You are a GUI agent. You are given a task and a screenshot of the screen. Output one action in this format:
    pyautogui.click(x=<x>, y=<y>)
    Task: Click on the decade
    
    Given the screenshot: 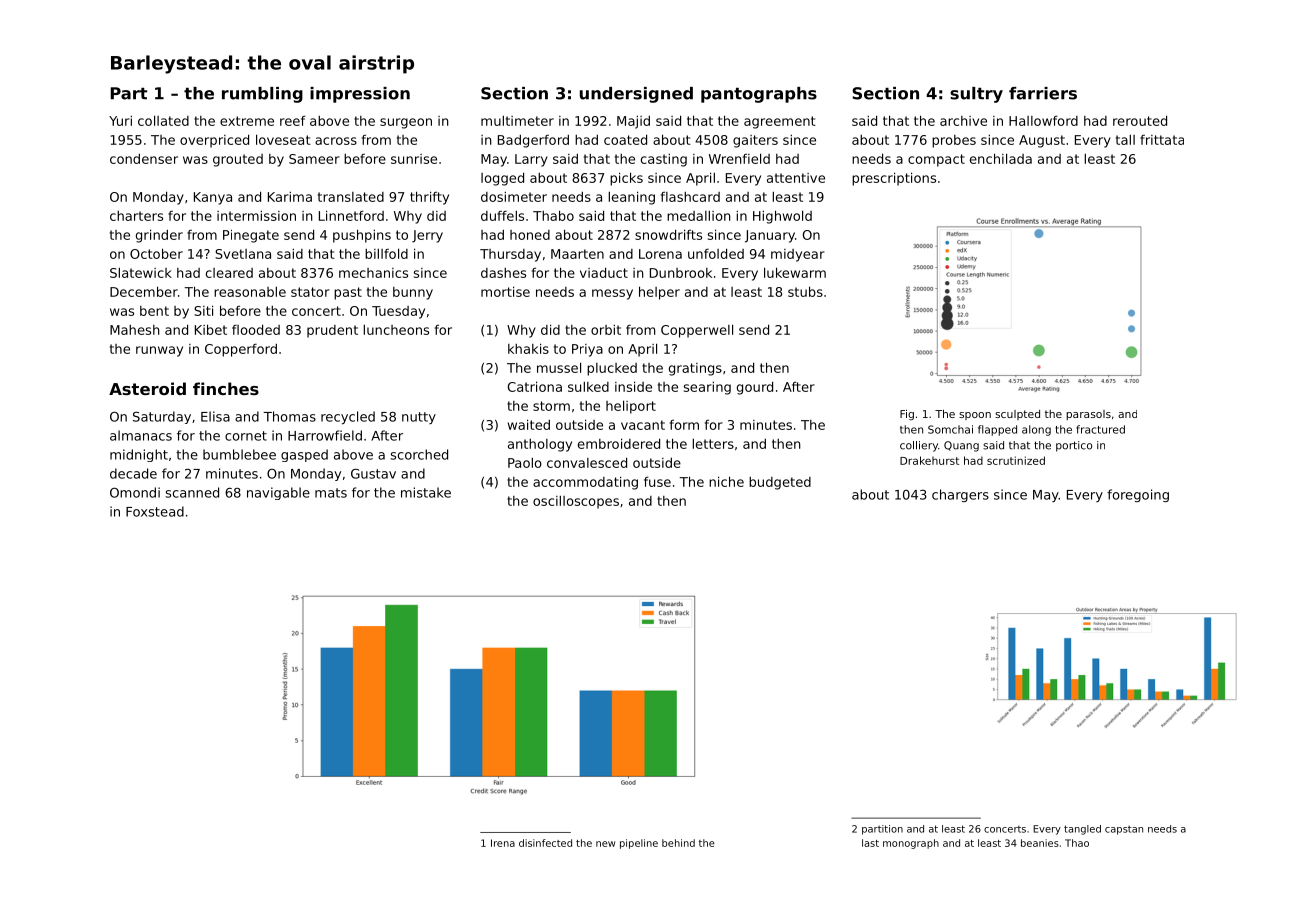 What is the action you would take?
    pyautogui.click(x=133, y=473)
